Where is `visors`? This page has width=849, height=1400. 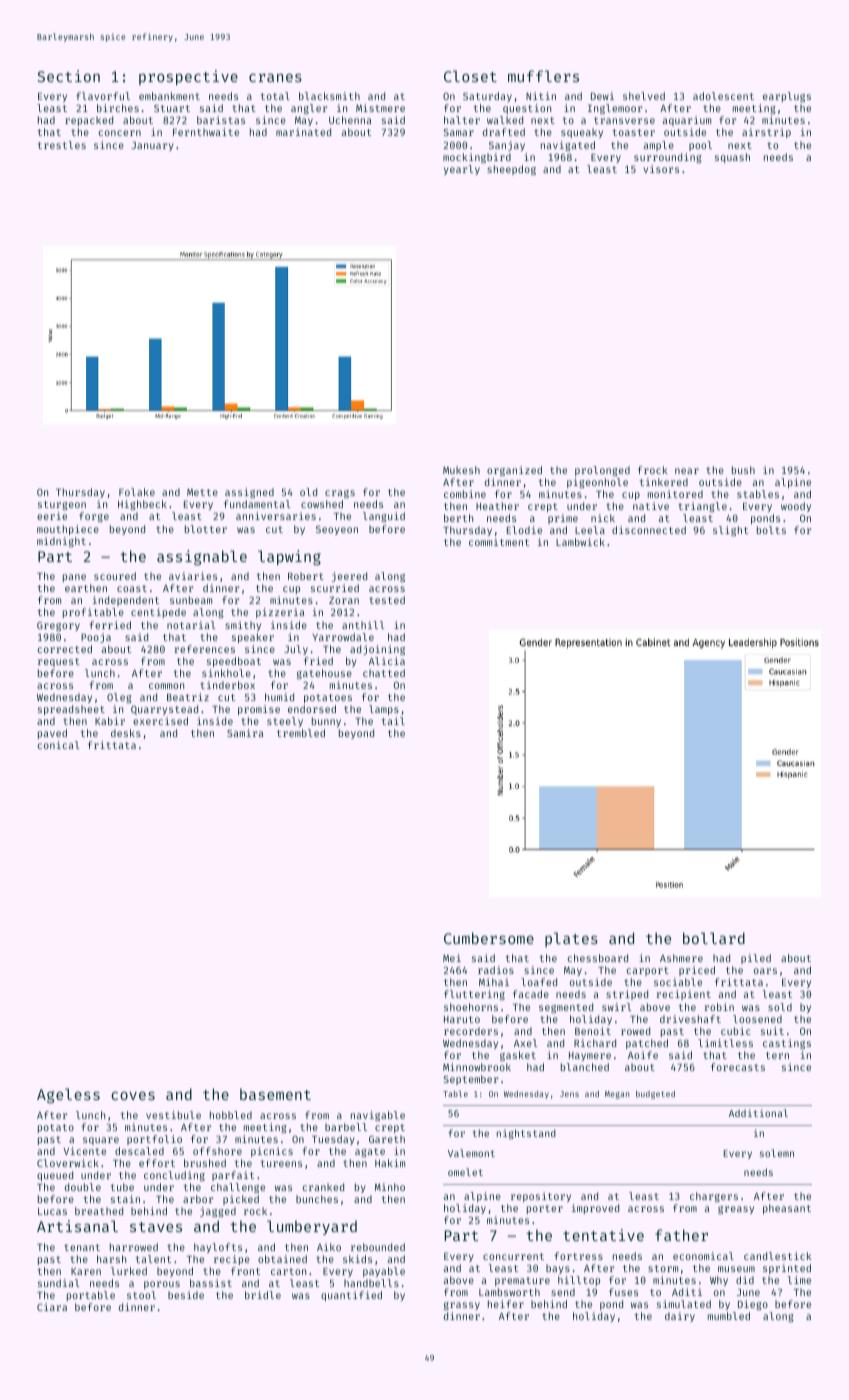 visors is located at coordinates (661, 169).
